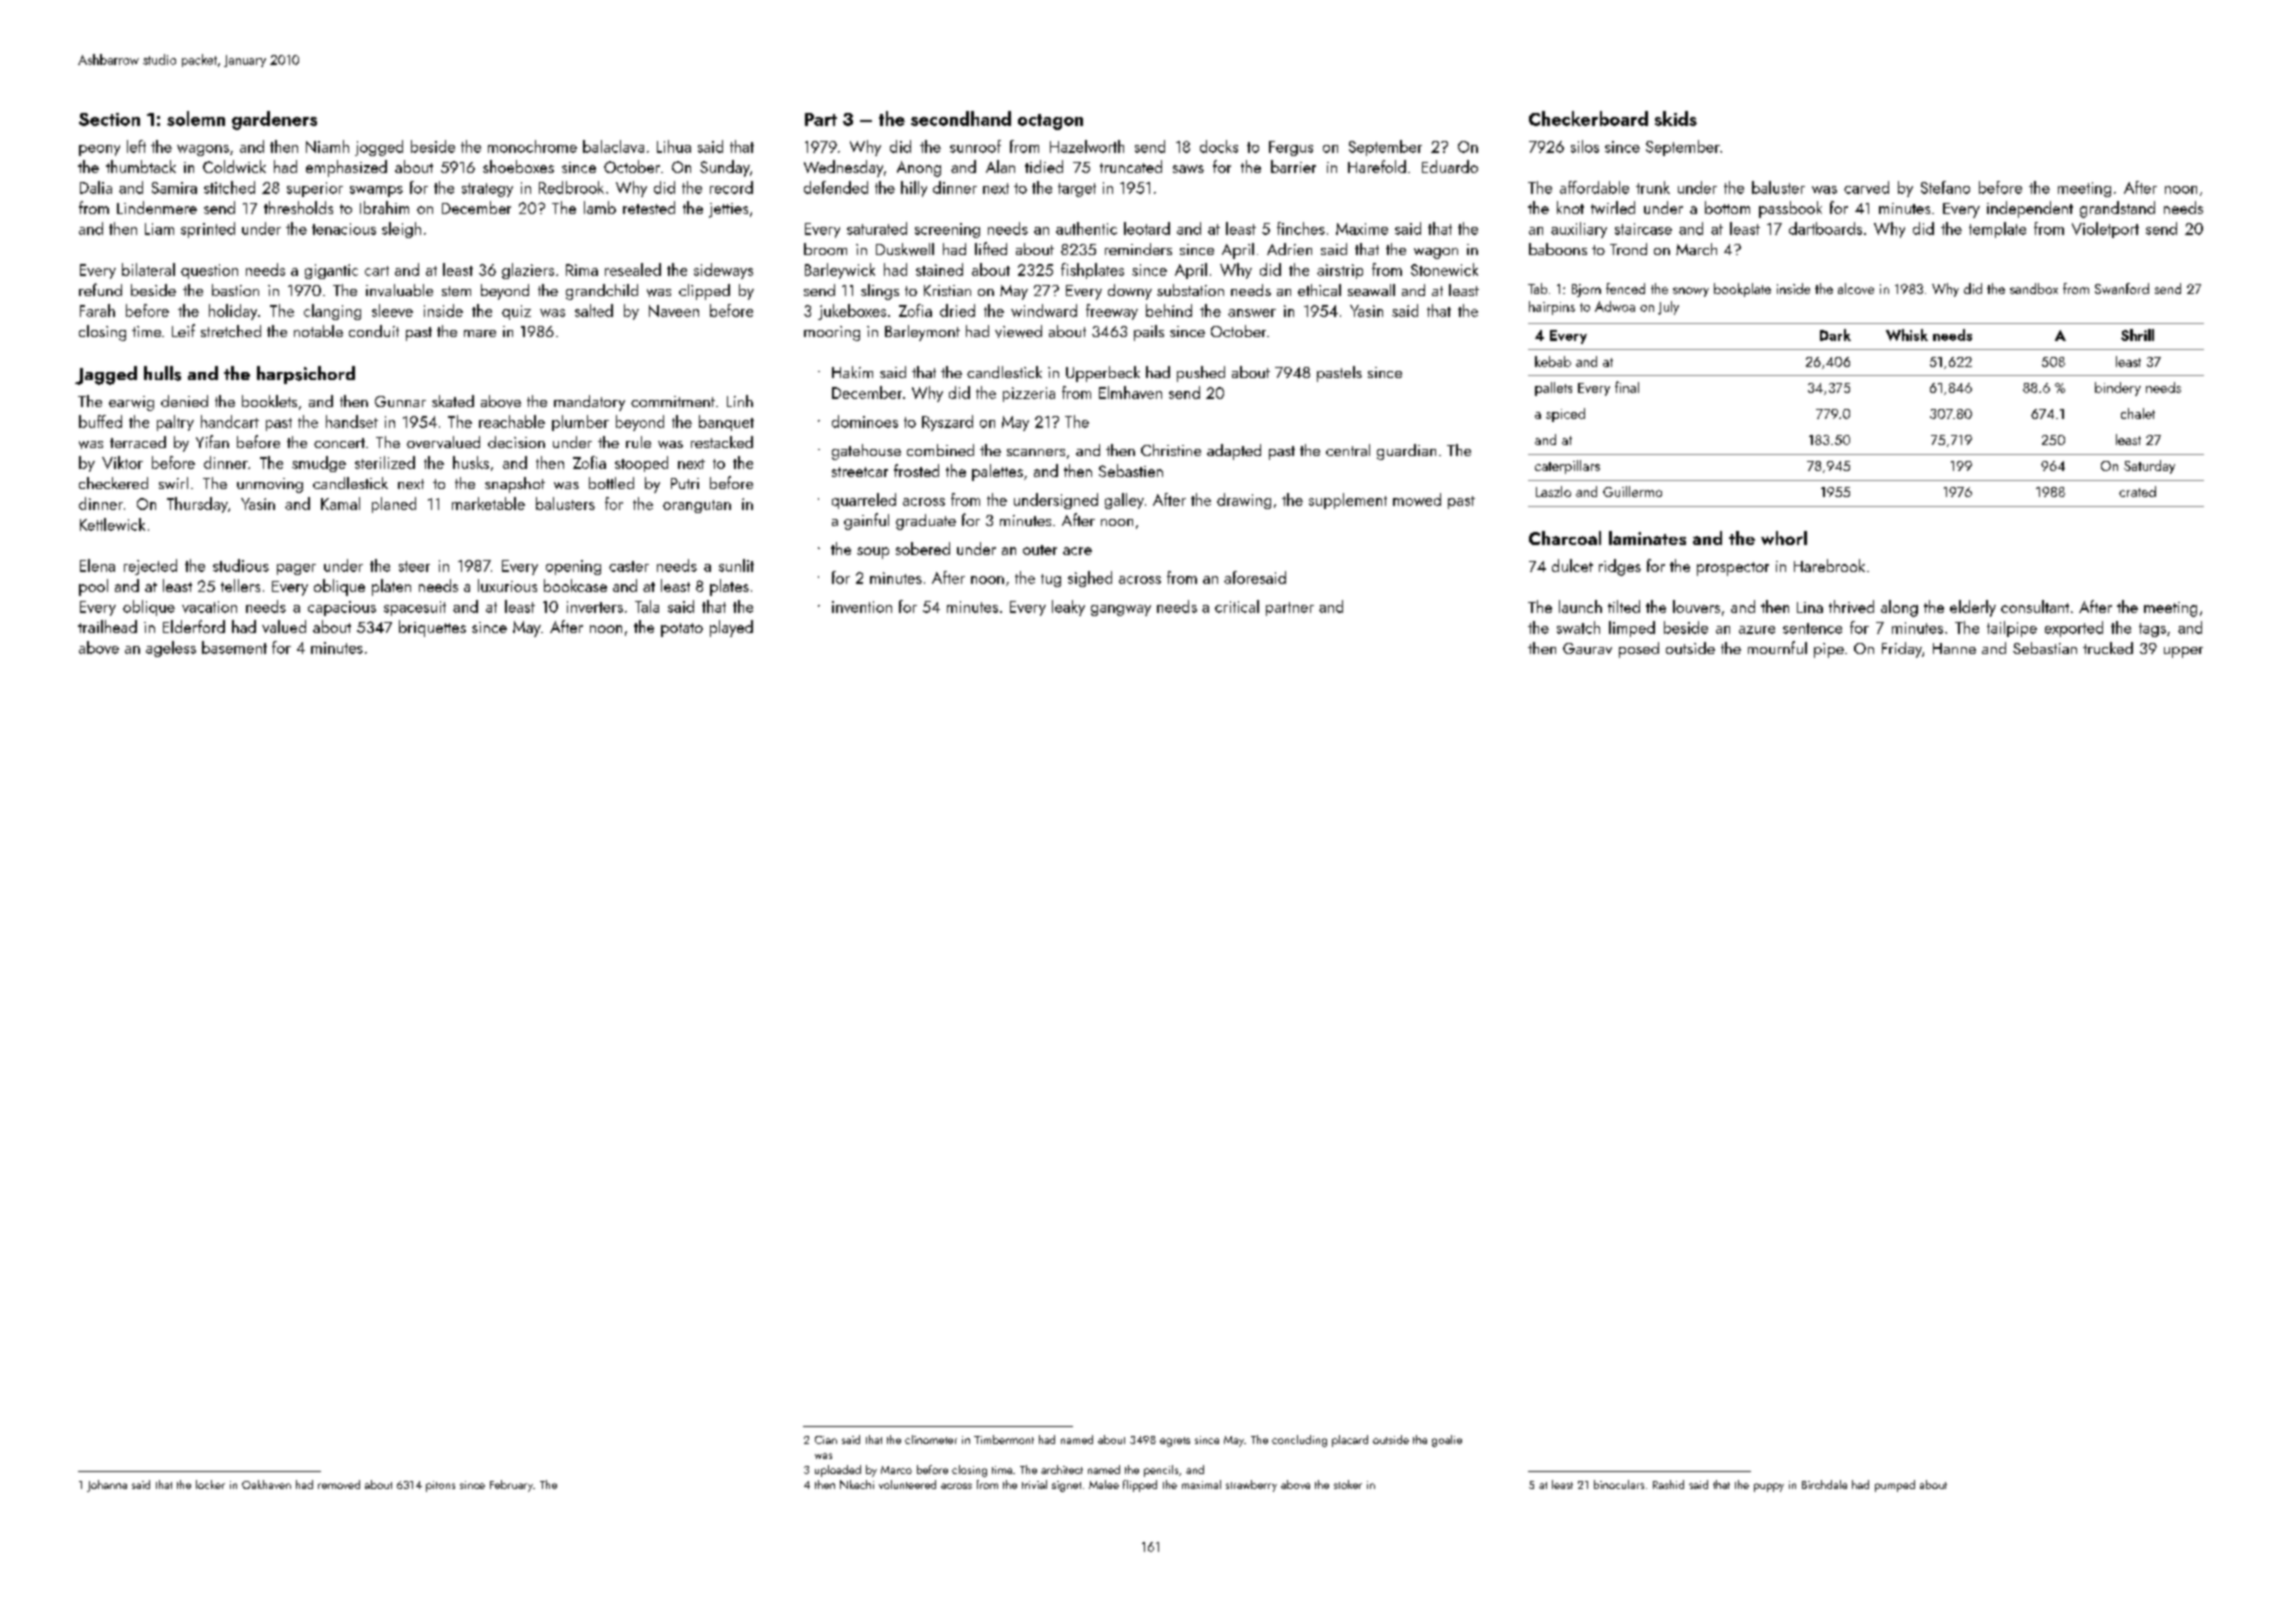 The height and width of the page is (1614, 2282). Describe the element at coordinates (826, 1440) in the page. I see `Cian` at that location.
